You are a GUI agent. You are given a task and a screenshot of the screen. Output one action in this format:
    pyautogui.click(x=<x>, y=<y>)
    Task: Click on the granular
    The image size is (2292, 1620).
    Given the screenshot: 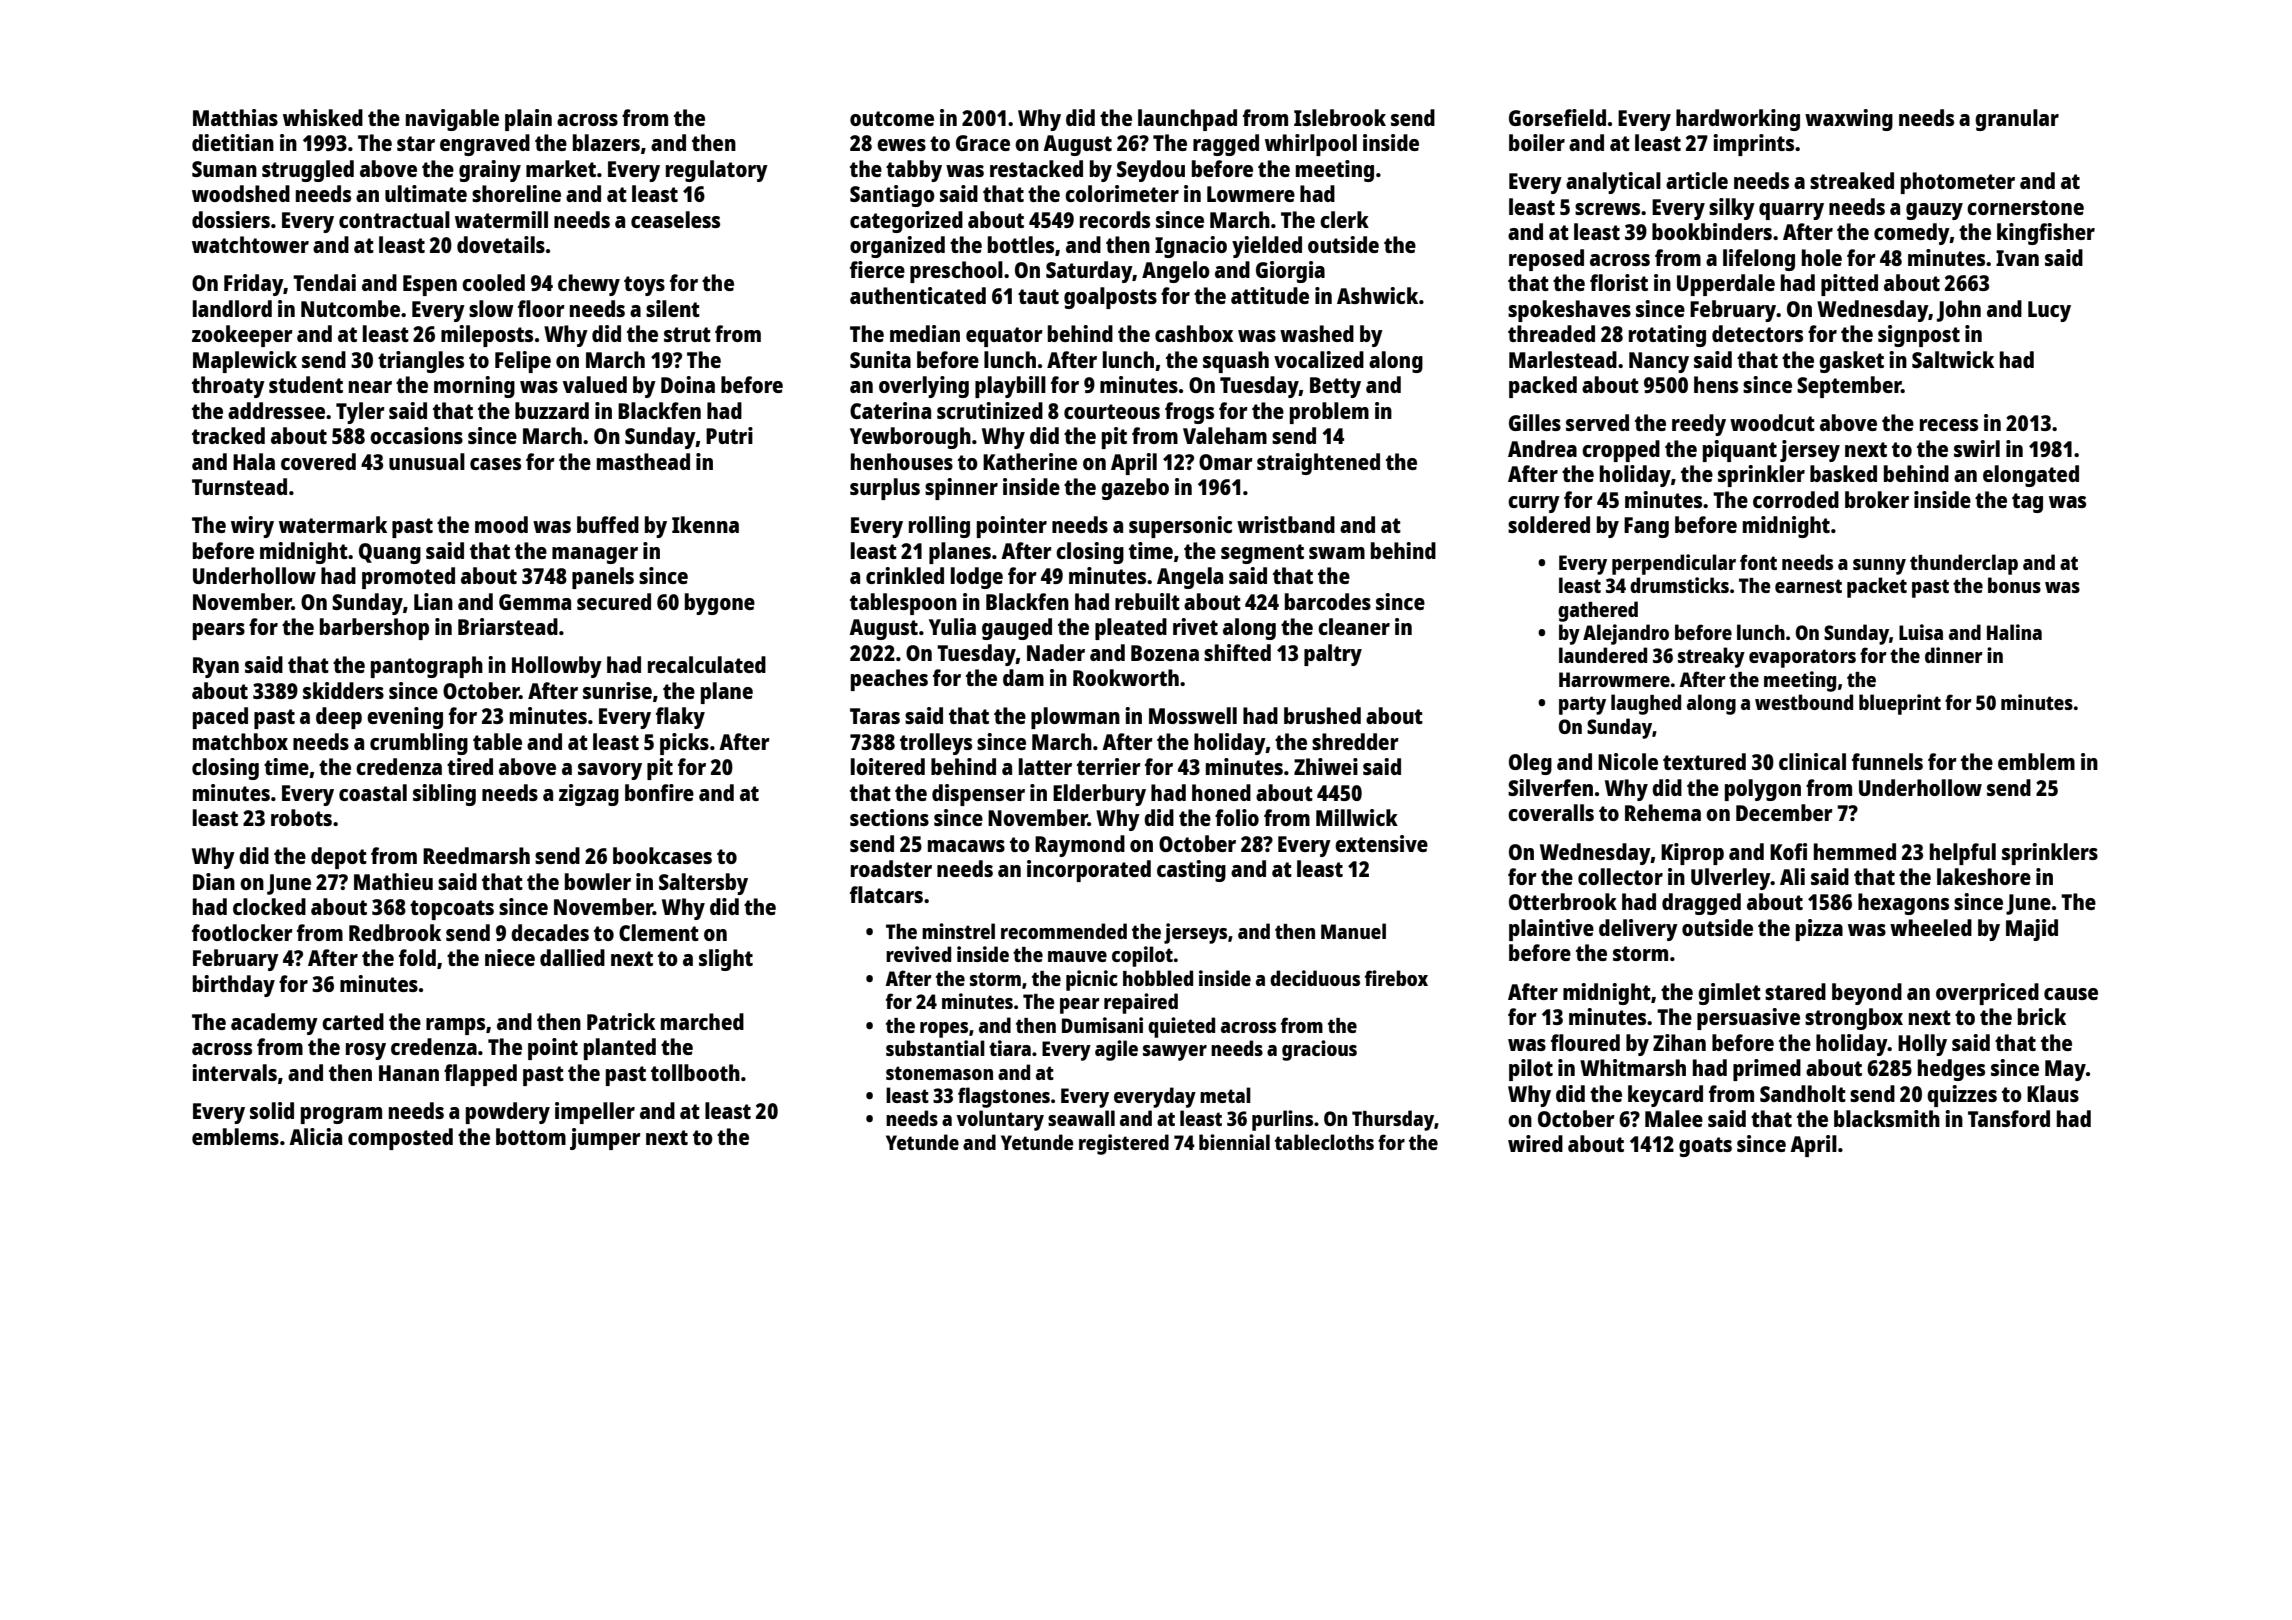 What is the action you would take?
    pyautogui.click(x=2017, y=120)
